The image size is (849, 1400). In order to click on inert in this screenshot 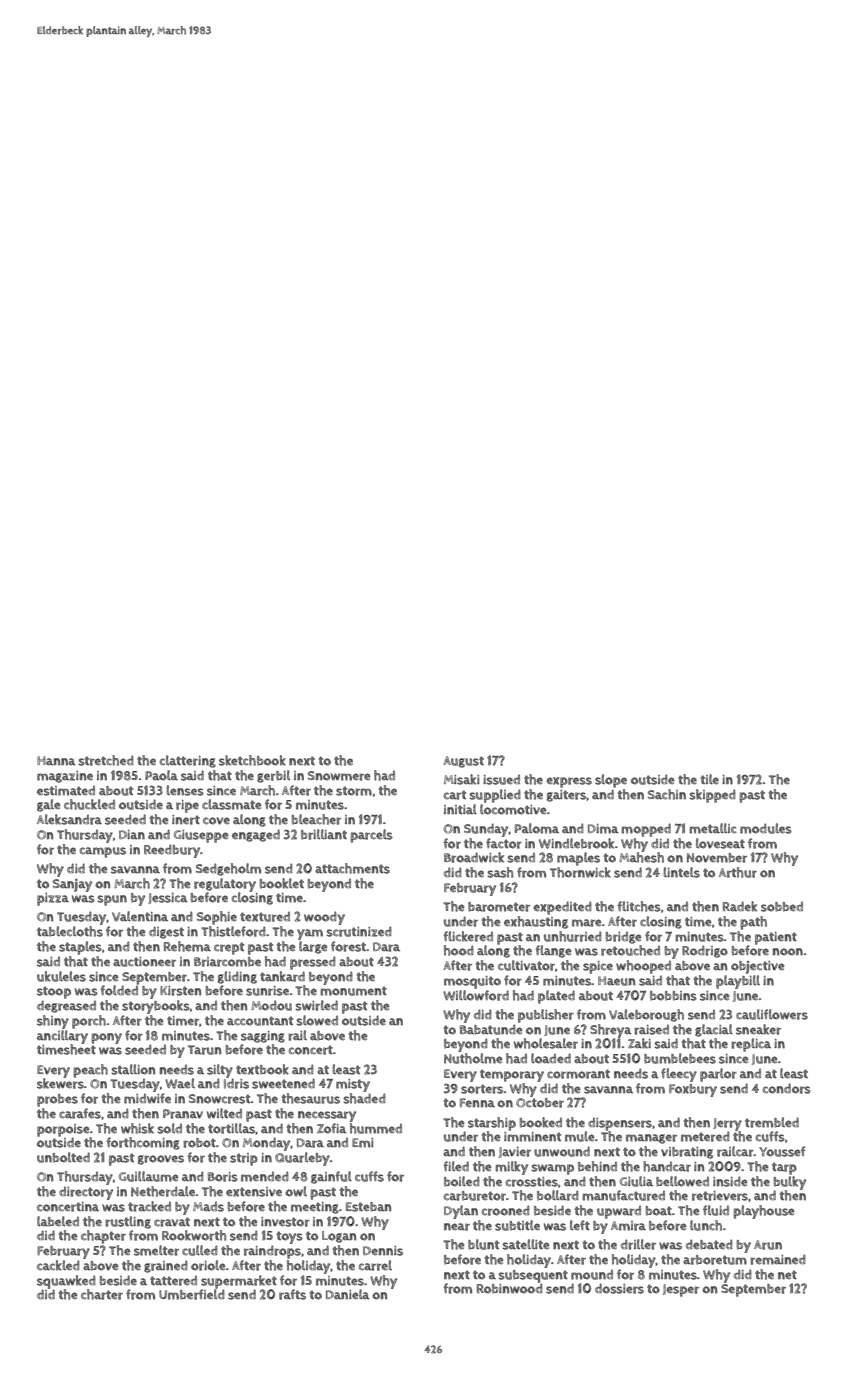, I will do `click(186, 820)`.
